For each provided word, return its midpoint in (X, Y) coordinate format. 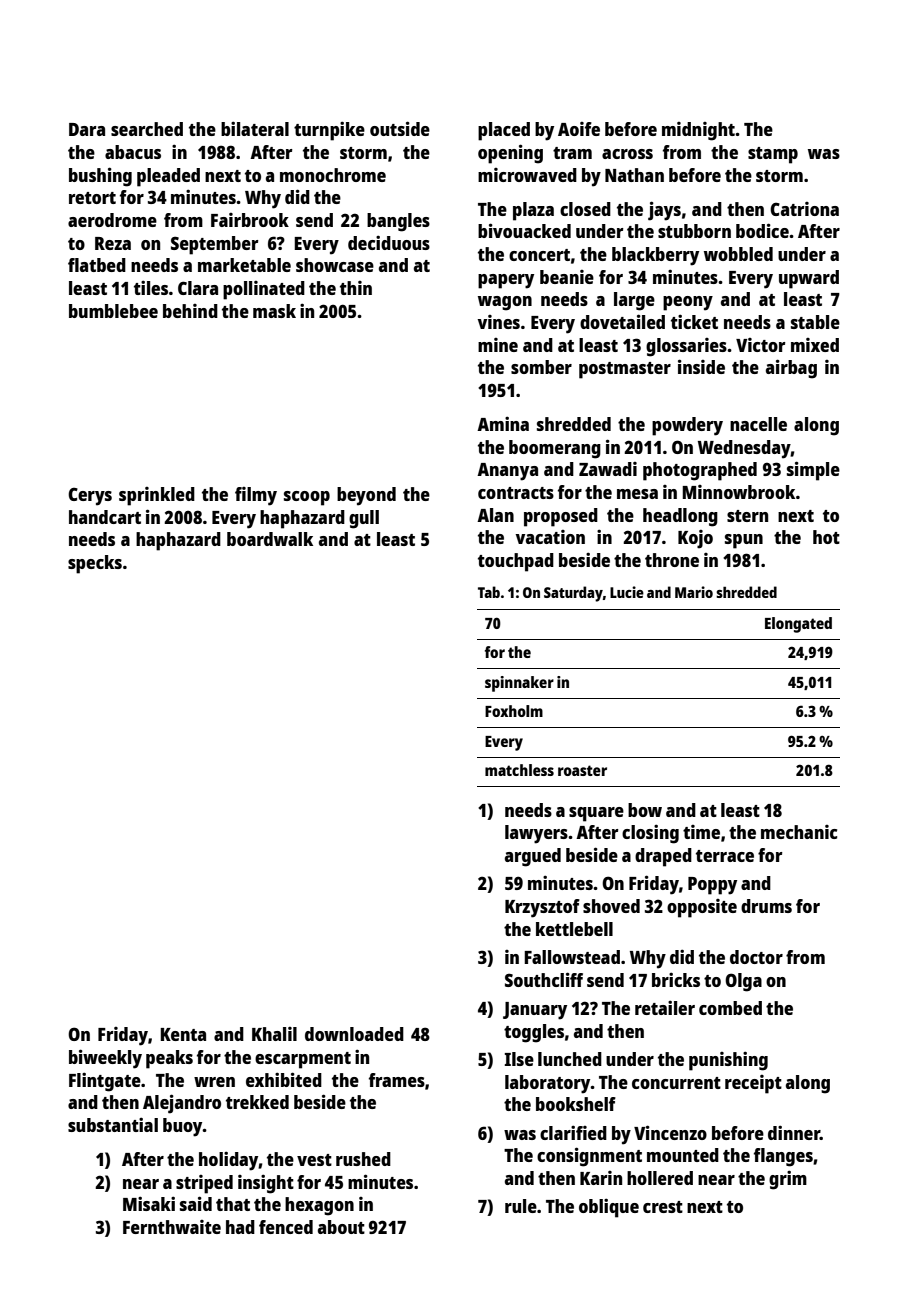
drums (766, 906)
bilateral (255, 128)
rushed (363, 1159)
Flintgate (105, 1082)
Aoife (579, 129)
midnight (698, 131)
